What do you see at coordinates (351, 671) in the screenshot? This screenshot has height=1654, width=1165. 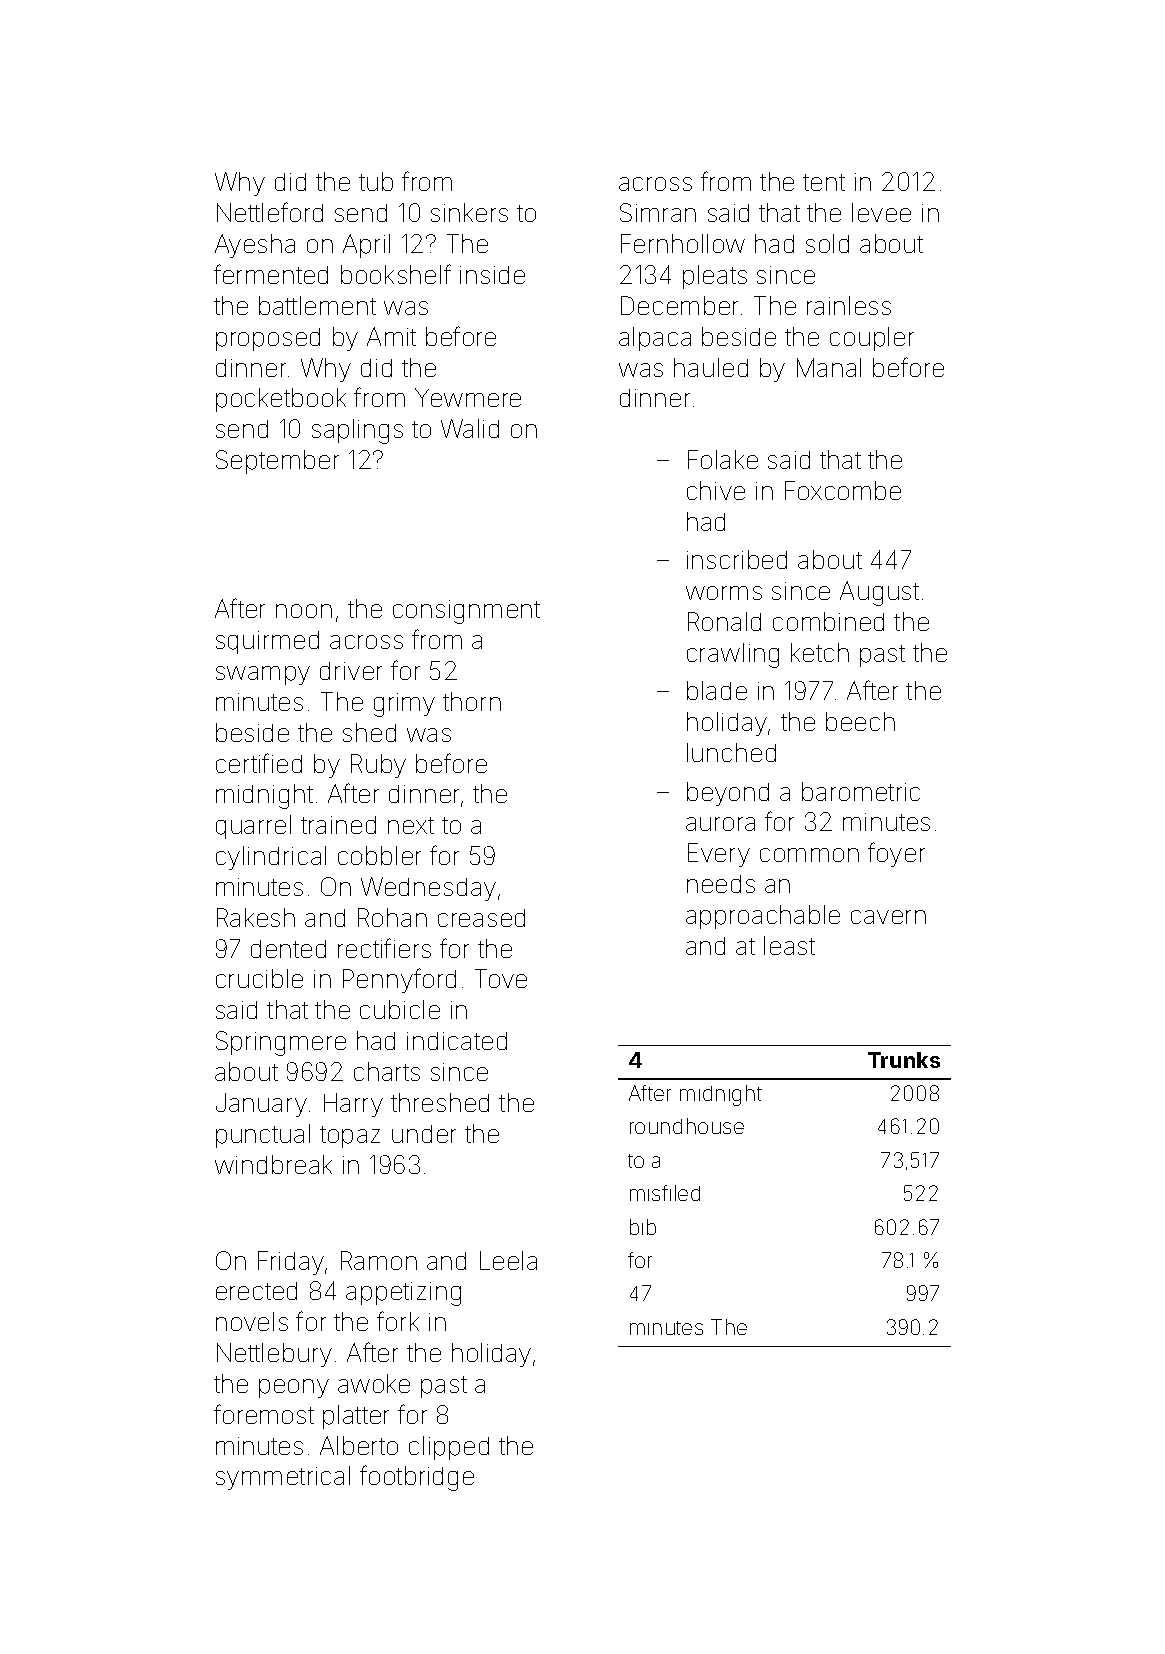 I see `driver` at bounding box center [351, 671].
